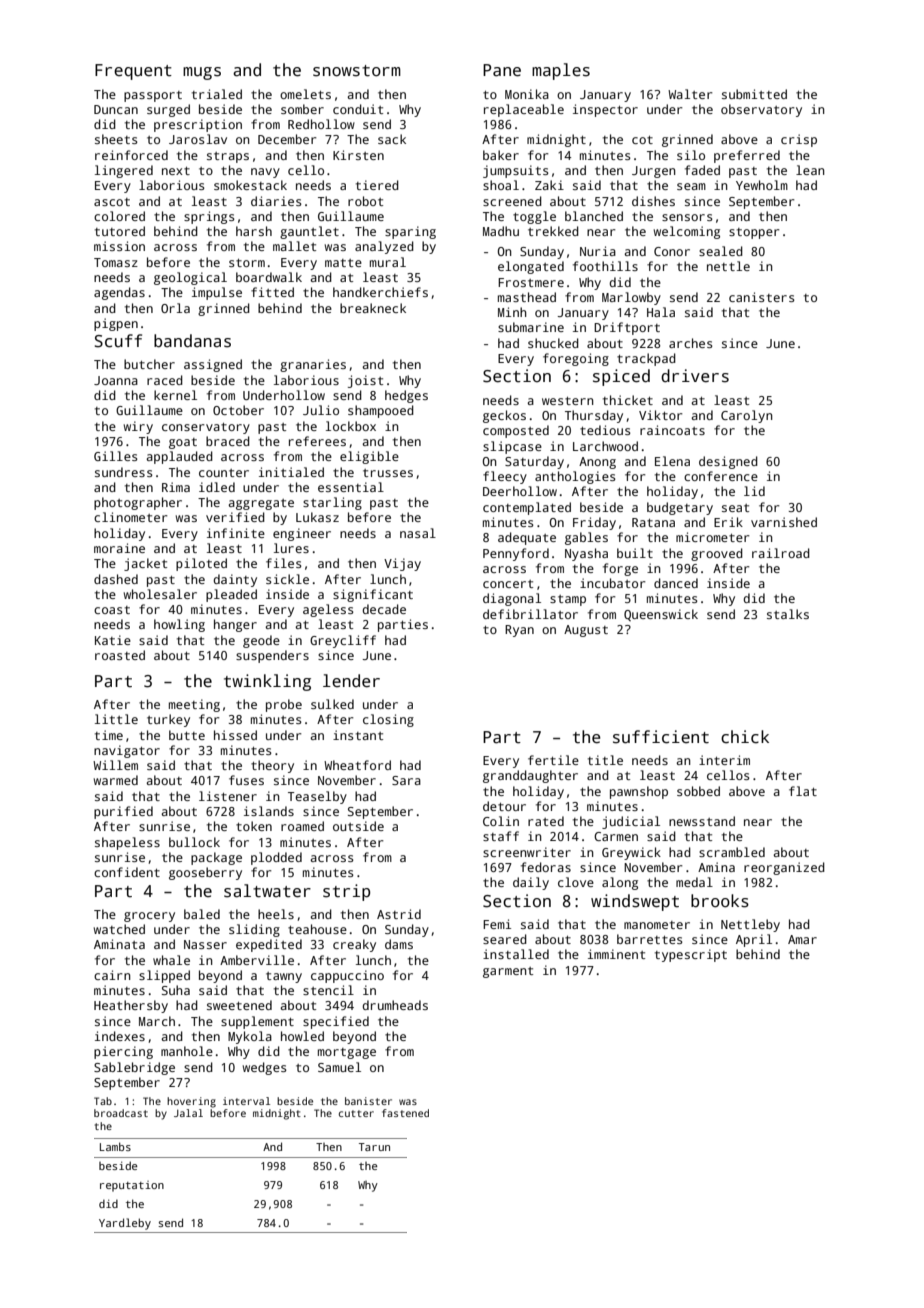 This document has width=924, height=1308. Describe the element at coordinates (531, 327) in the document. I see `submarine` at that location.
